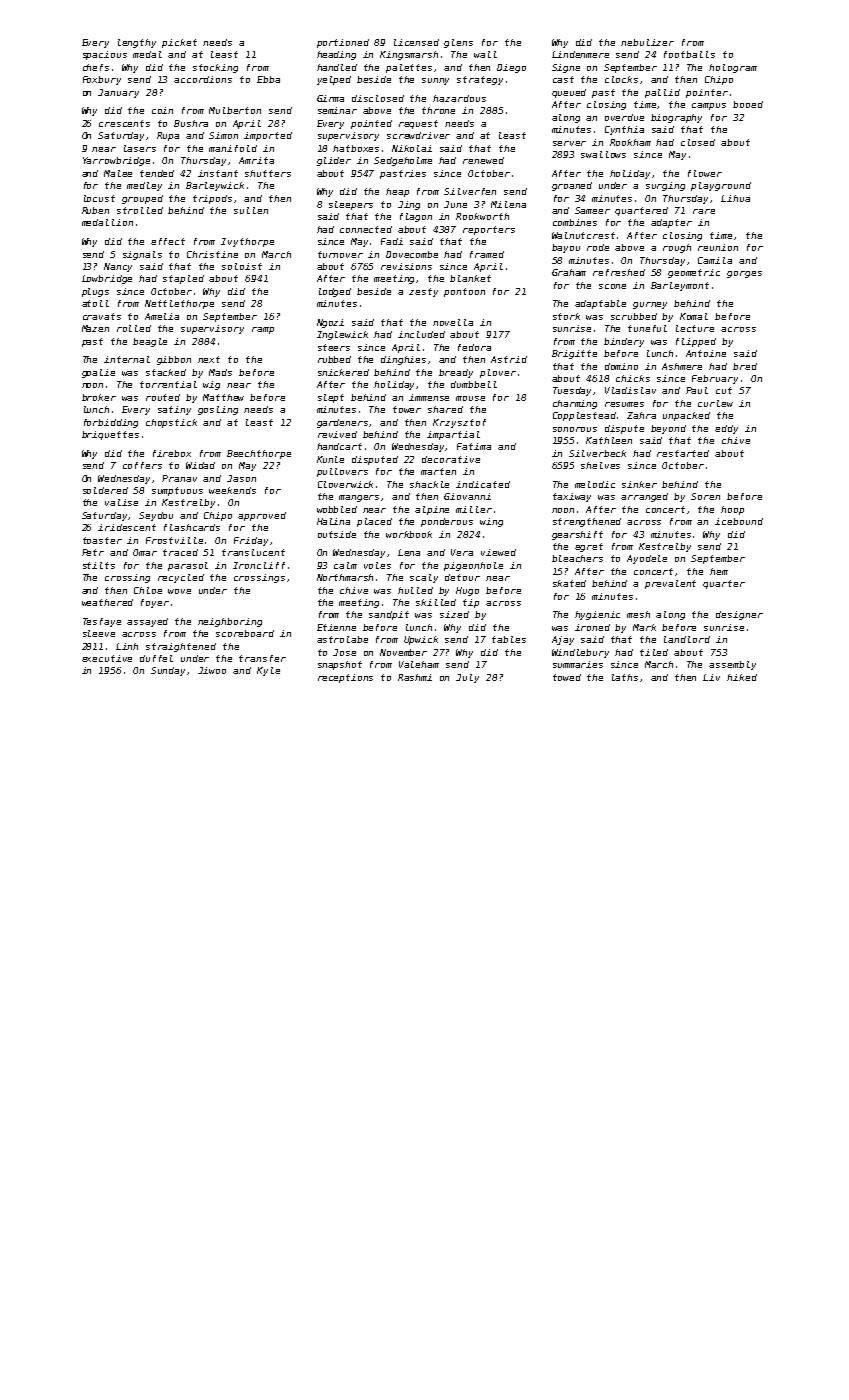  I want to click on executive, so click(107, 658).
